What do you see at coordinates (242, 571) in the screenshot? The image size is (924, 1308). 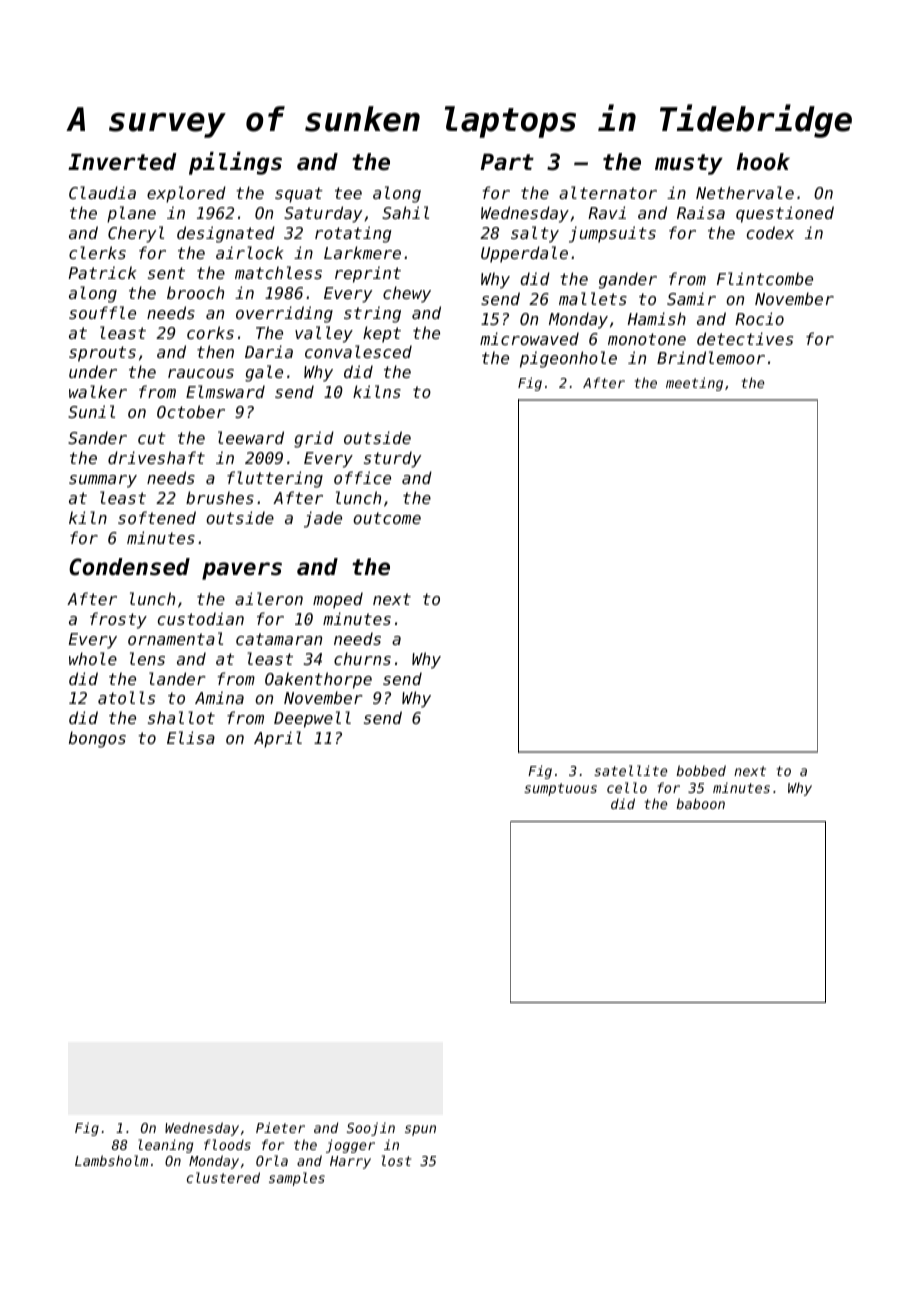 I see `pavers` at bounding box center [242, 571].
